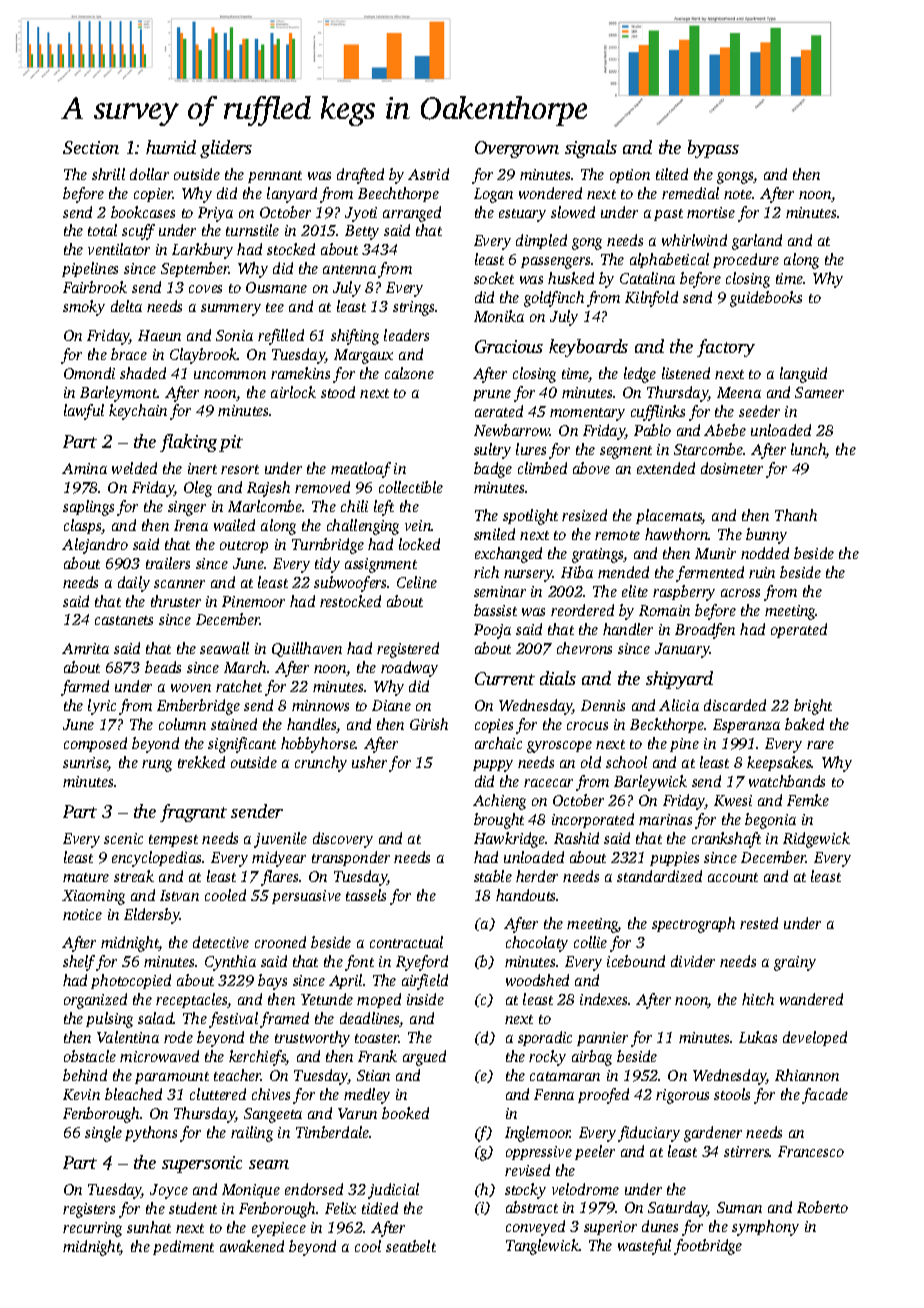  Describe the element at coordinates (409, 373) in the screenshot. I see `calzone` at that location.
